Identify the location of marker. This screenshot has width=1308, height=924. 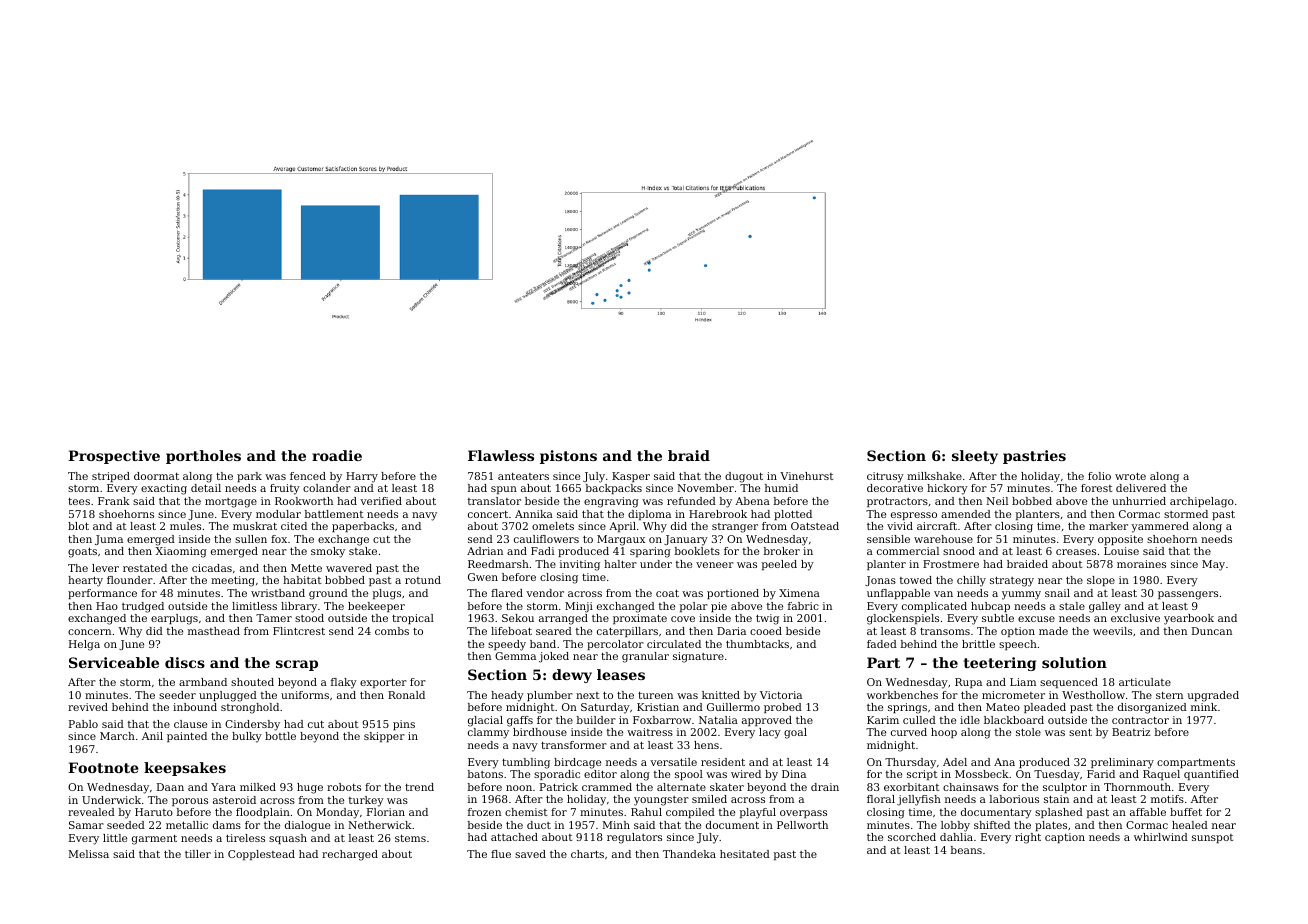
(1108, 526).
